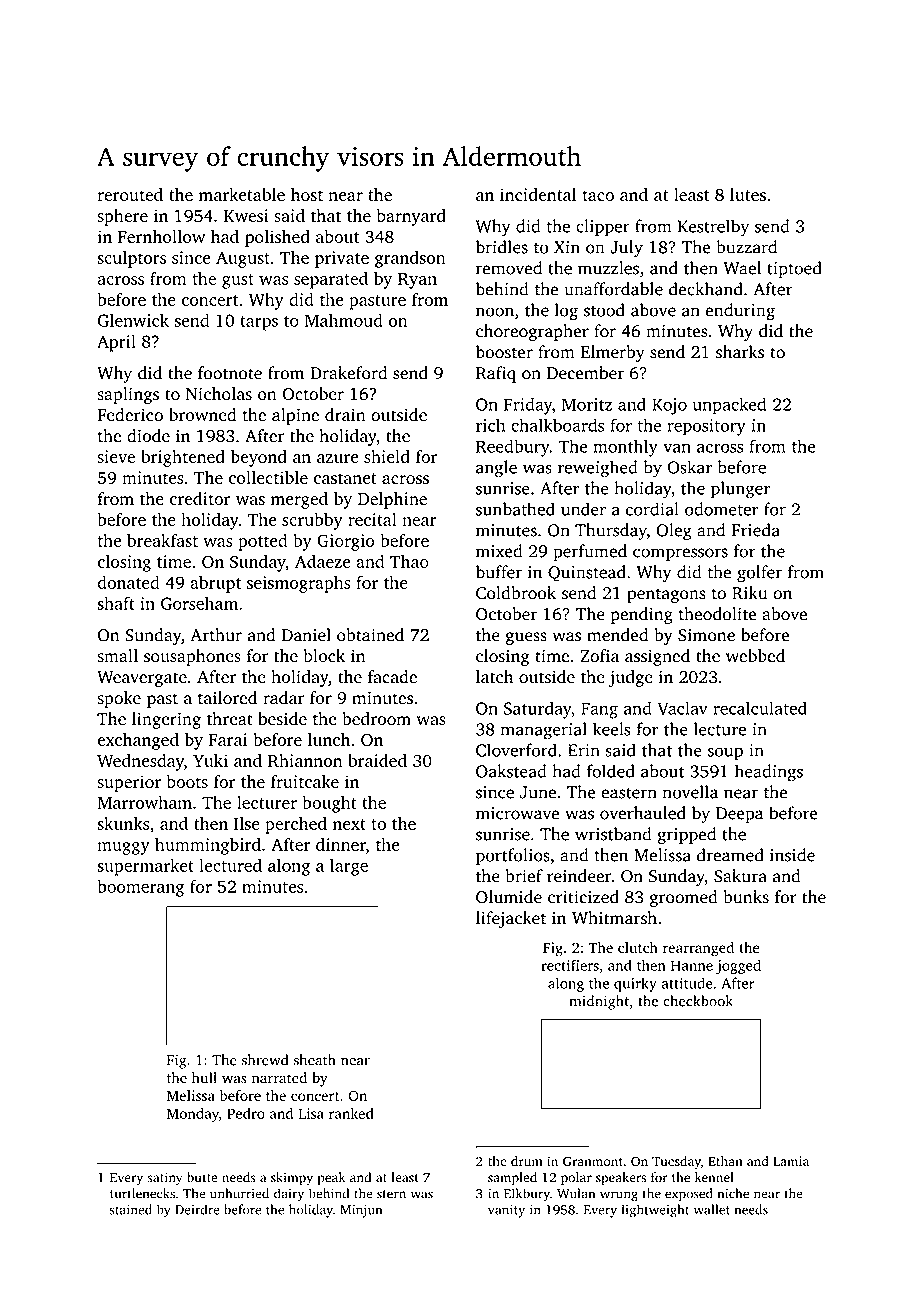 This document has height=1314, width=924. I want to click on rerouted, so click(130, 194).
